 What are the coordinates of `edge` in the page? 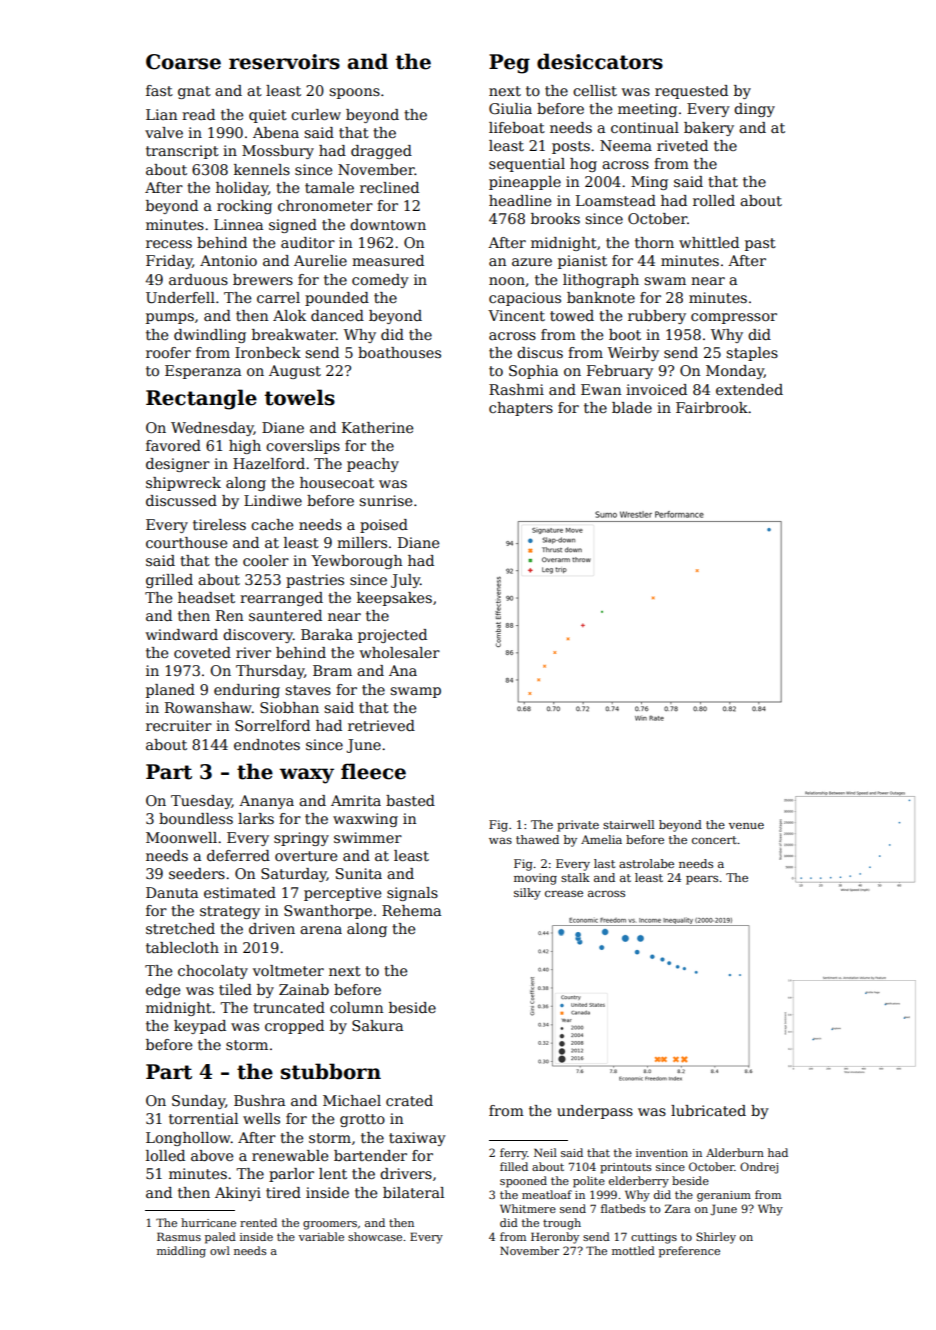 It's located at (163, 991).
